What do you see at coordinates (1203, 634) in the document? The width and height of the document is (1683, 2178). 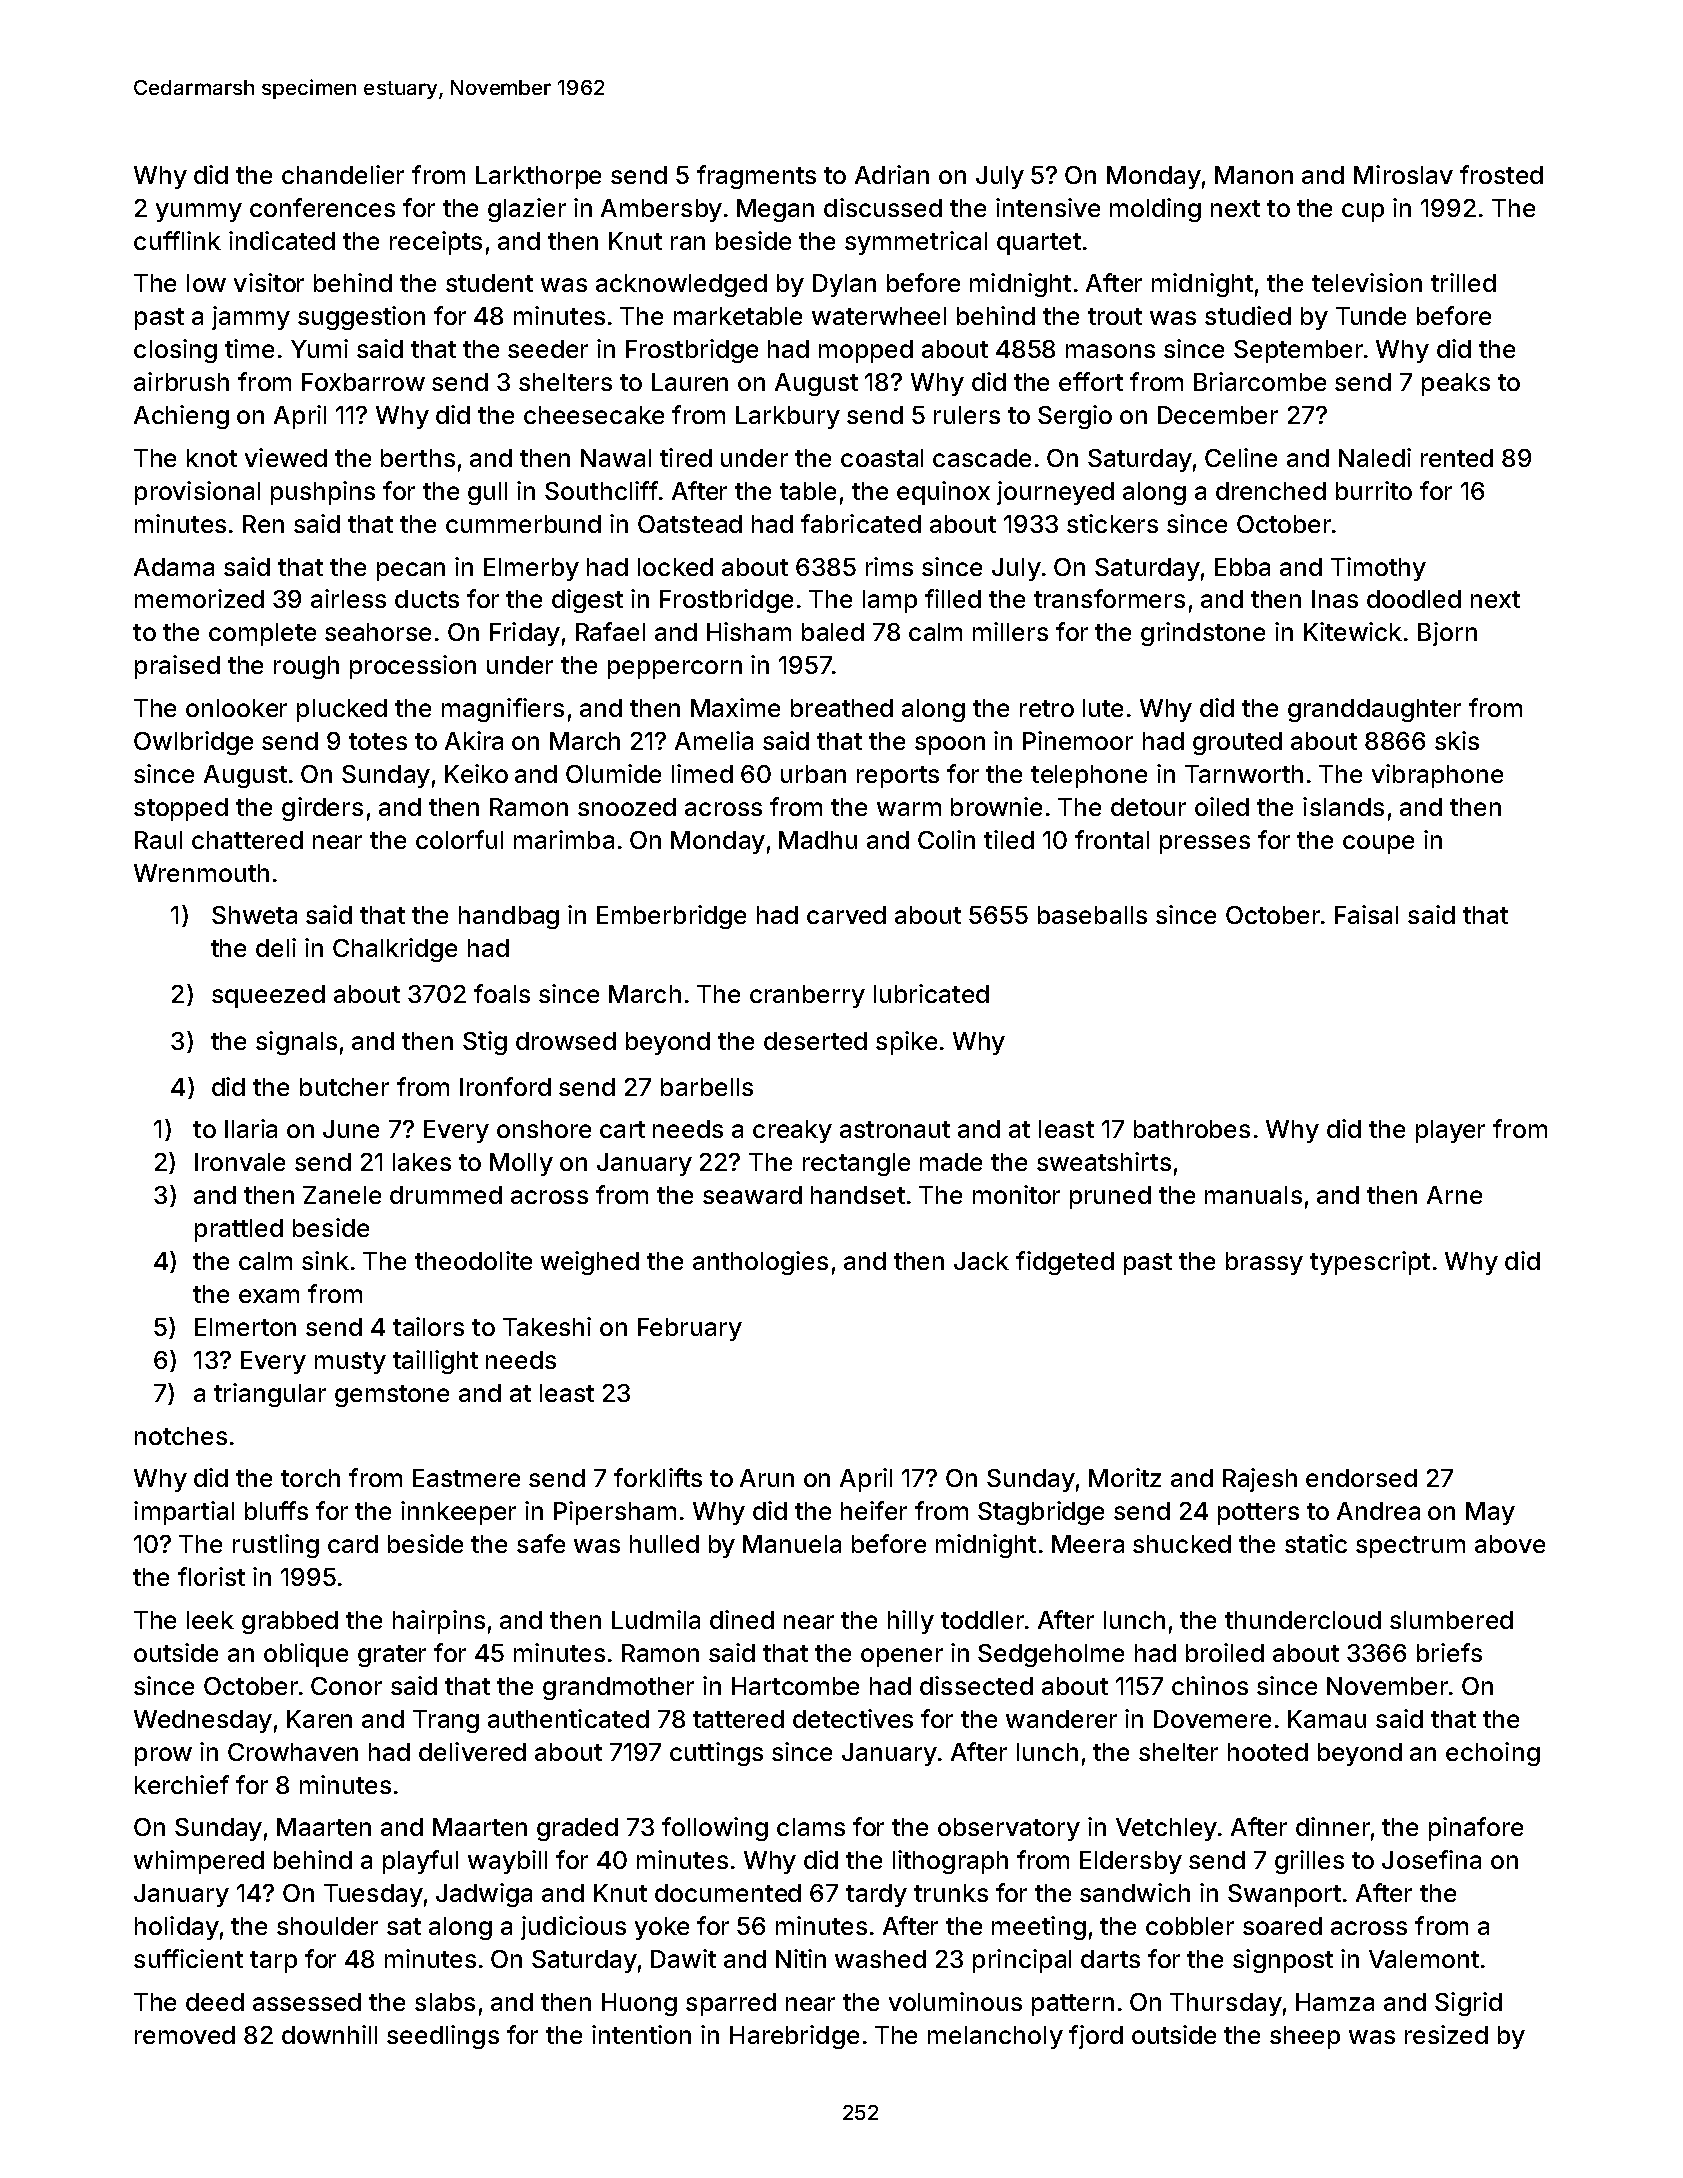 I see `grindstone` at bounding box center [1203, 634].
